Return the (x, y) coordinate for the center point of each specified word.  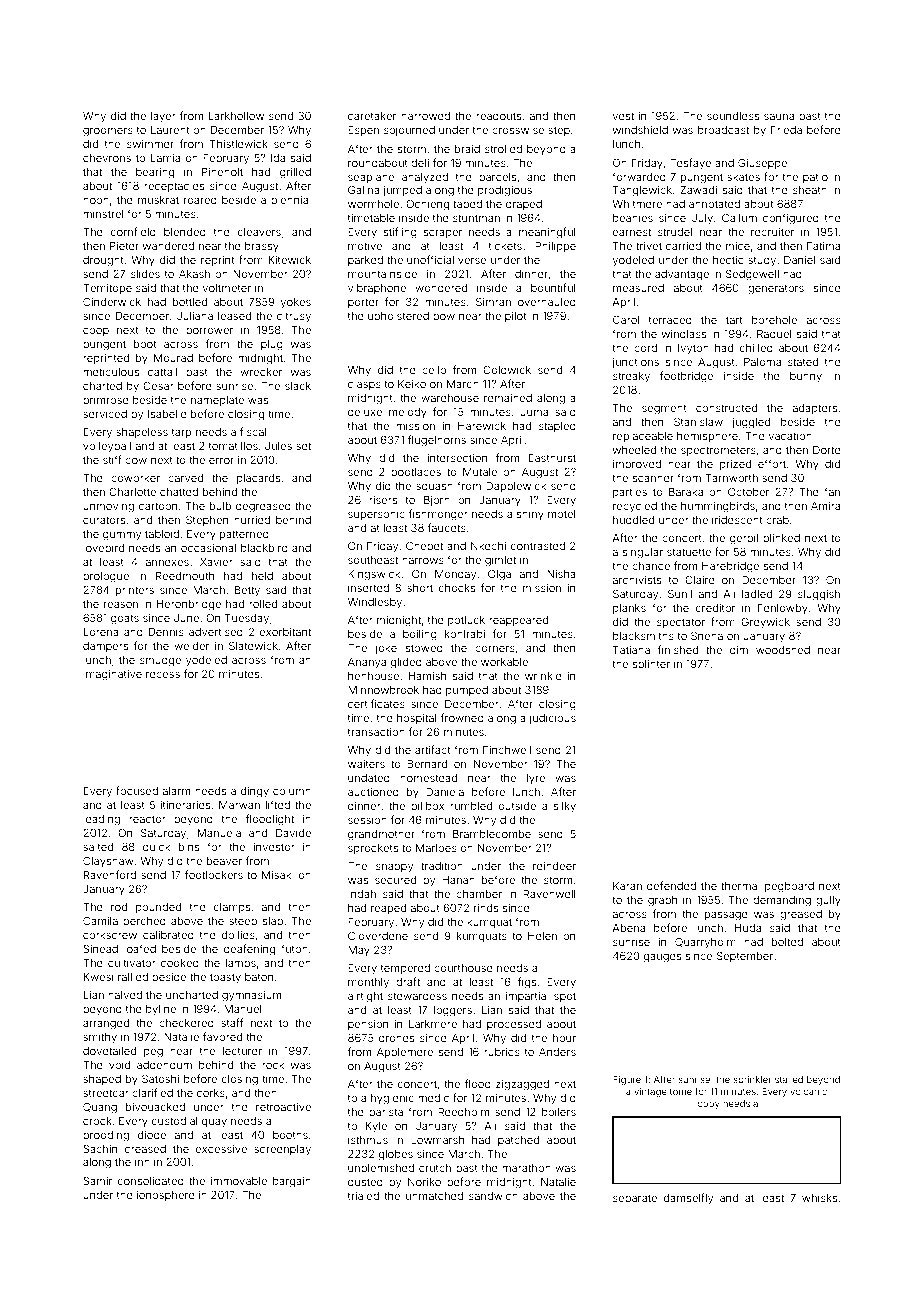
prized (735, 465)
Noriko (424, 1182)
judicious (552, 719)
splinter (651, 665)
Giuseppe (762, 164)
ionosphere (166, 1196)
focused (137, 790)
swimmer (150, 144)
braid (467, 149)
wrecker (261, 372)
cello (434, 370)
